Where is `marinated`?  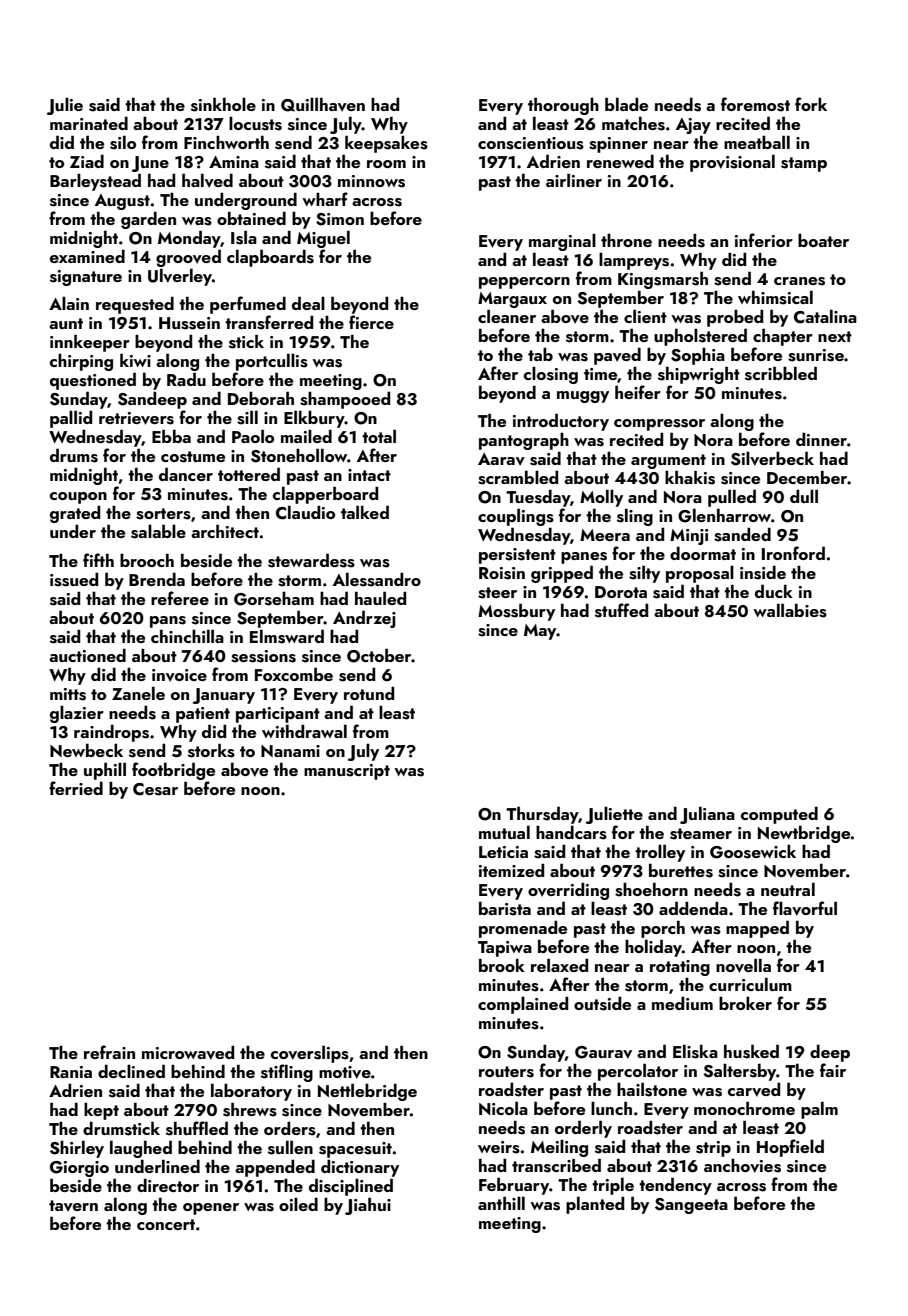 marinated is located at coordinates (89, 123).
